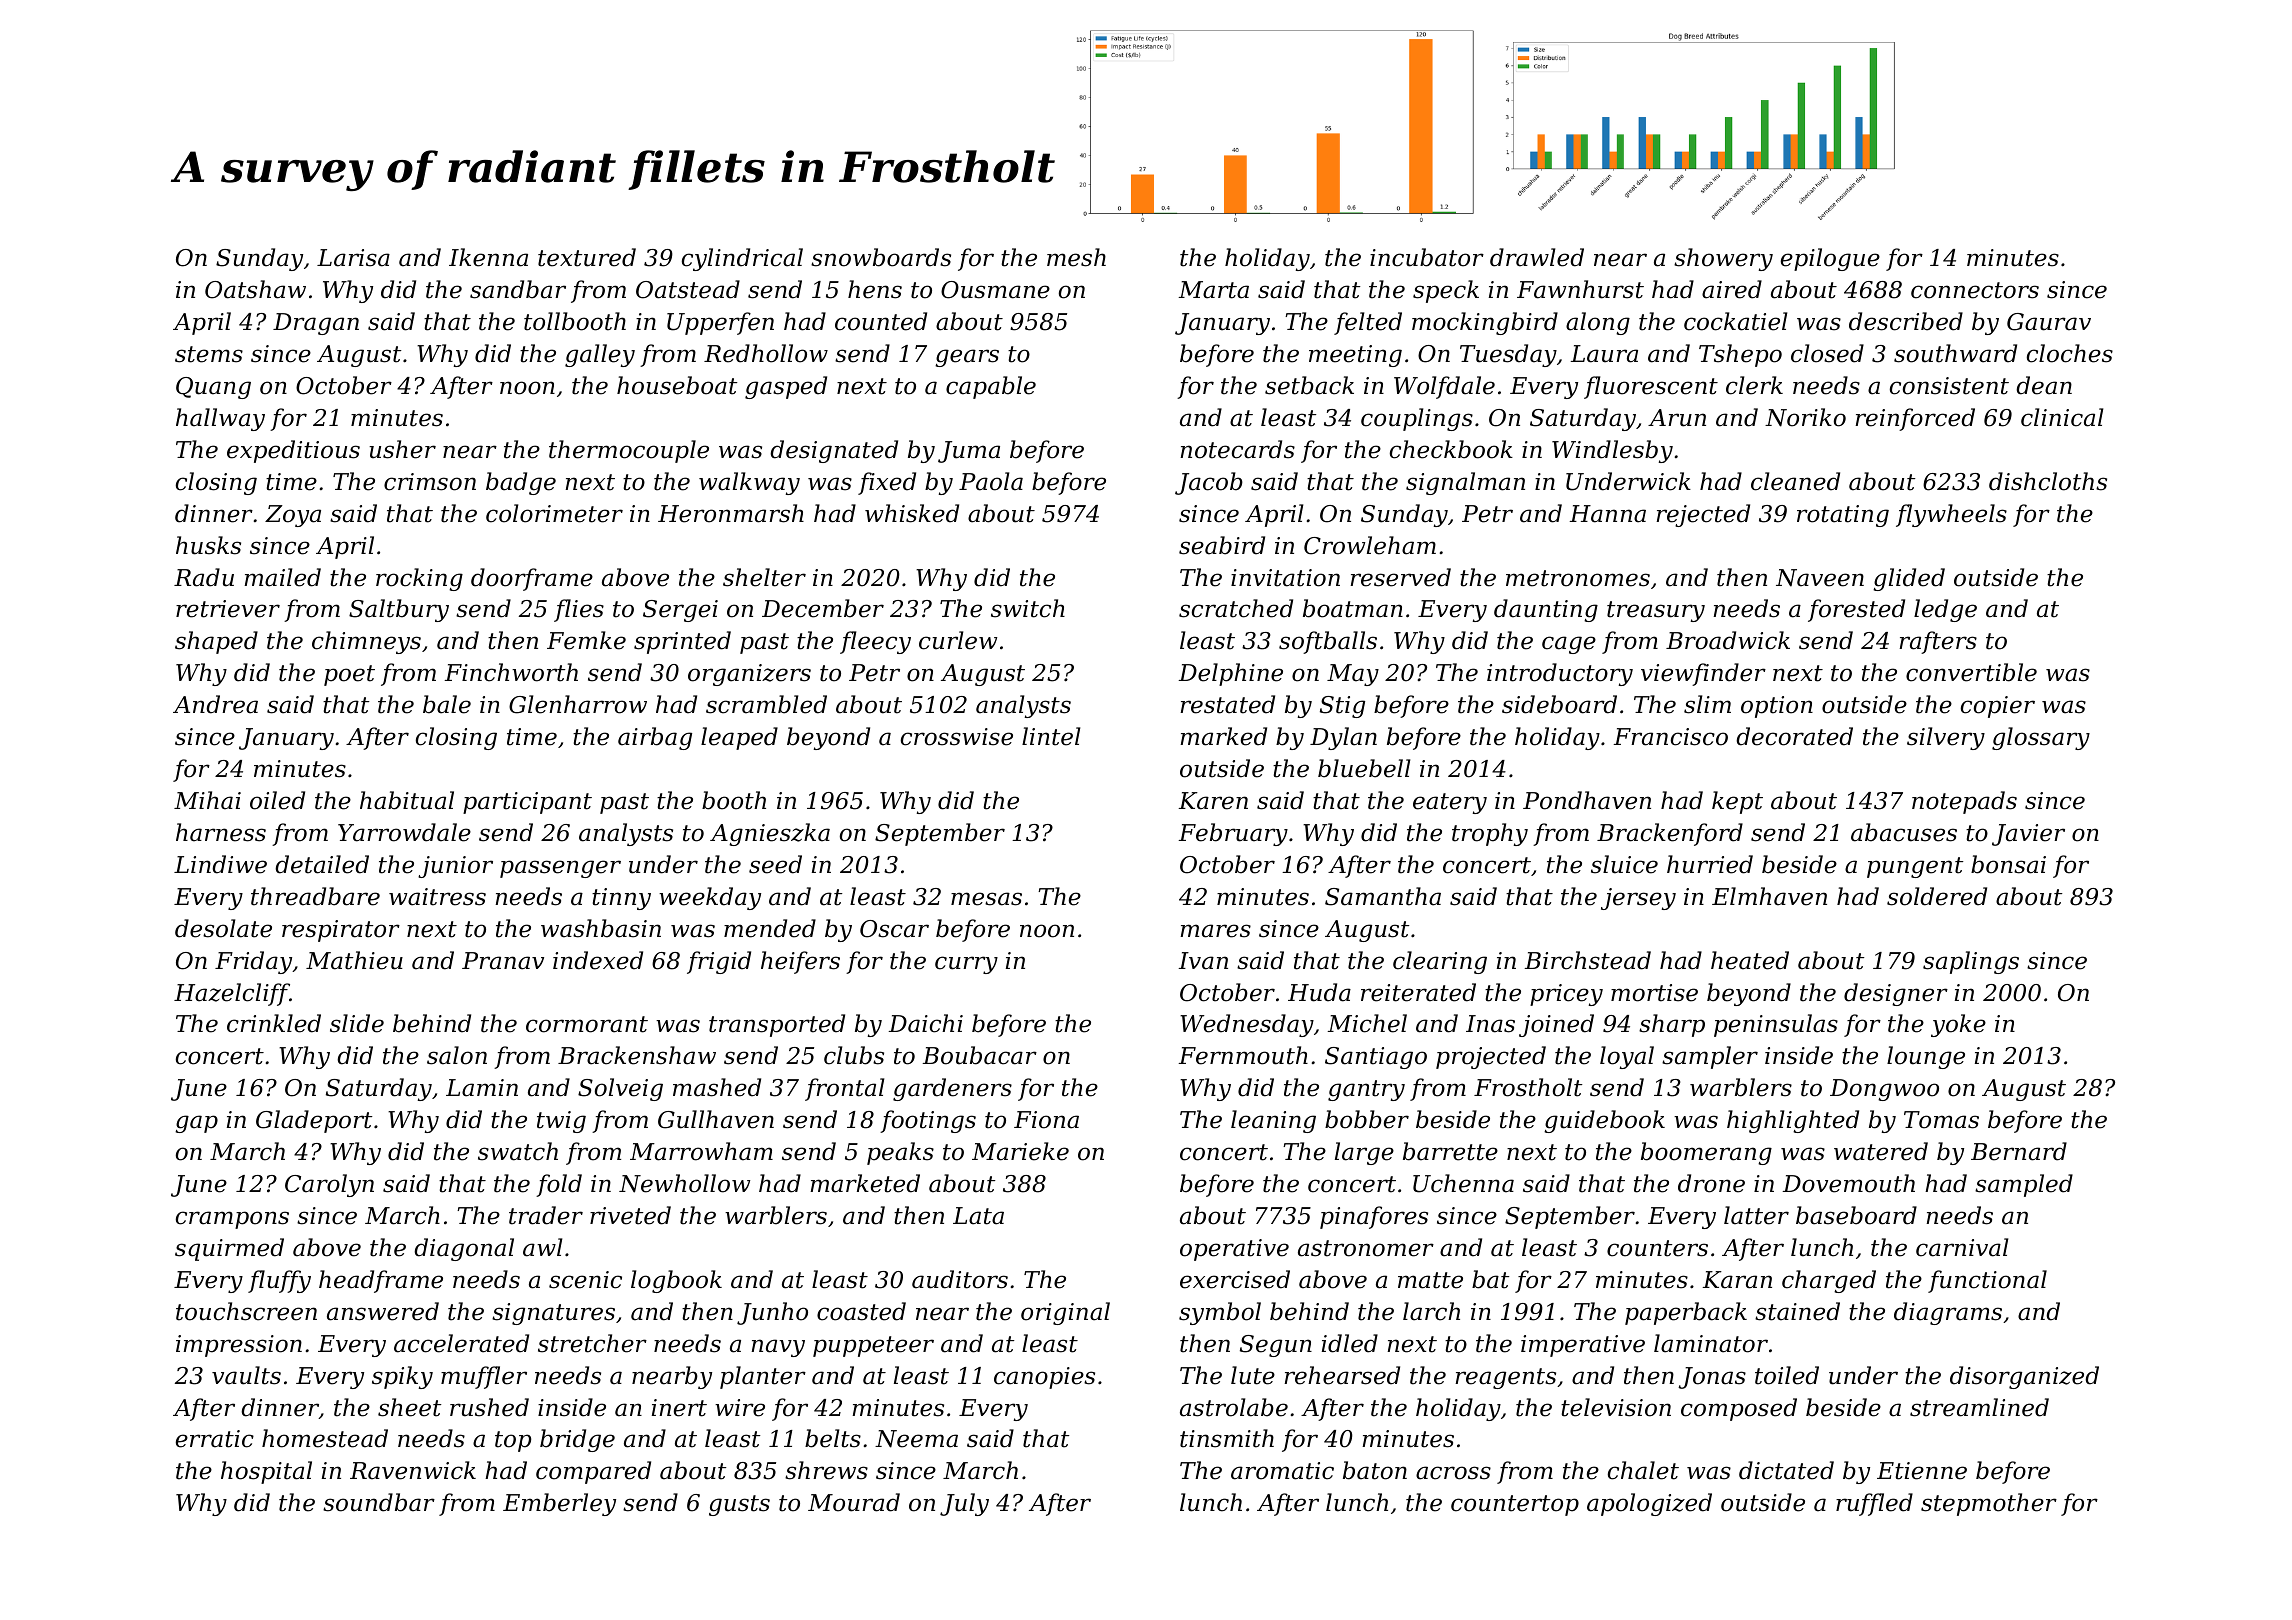  Describe the element at coordinates (353, 258) in the screenshot. I see `Larisa` at that location.
